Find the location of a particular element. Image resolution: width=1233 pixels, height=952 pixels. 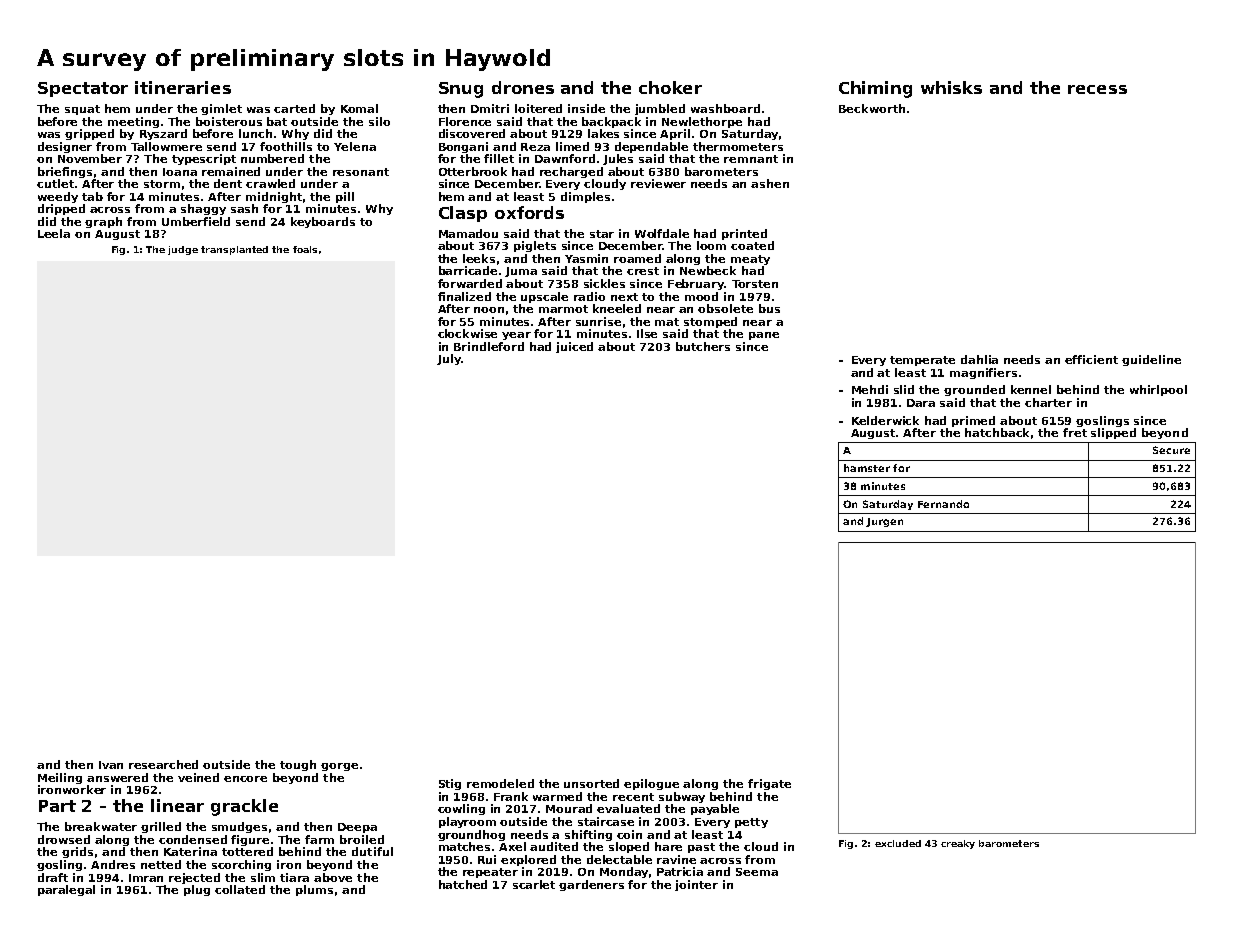

Axel is located at coordinates (512, 846).
